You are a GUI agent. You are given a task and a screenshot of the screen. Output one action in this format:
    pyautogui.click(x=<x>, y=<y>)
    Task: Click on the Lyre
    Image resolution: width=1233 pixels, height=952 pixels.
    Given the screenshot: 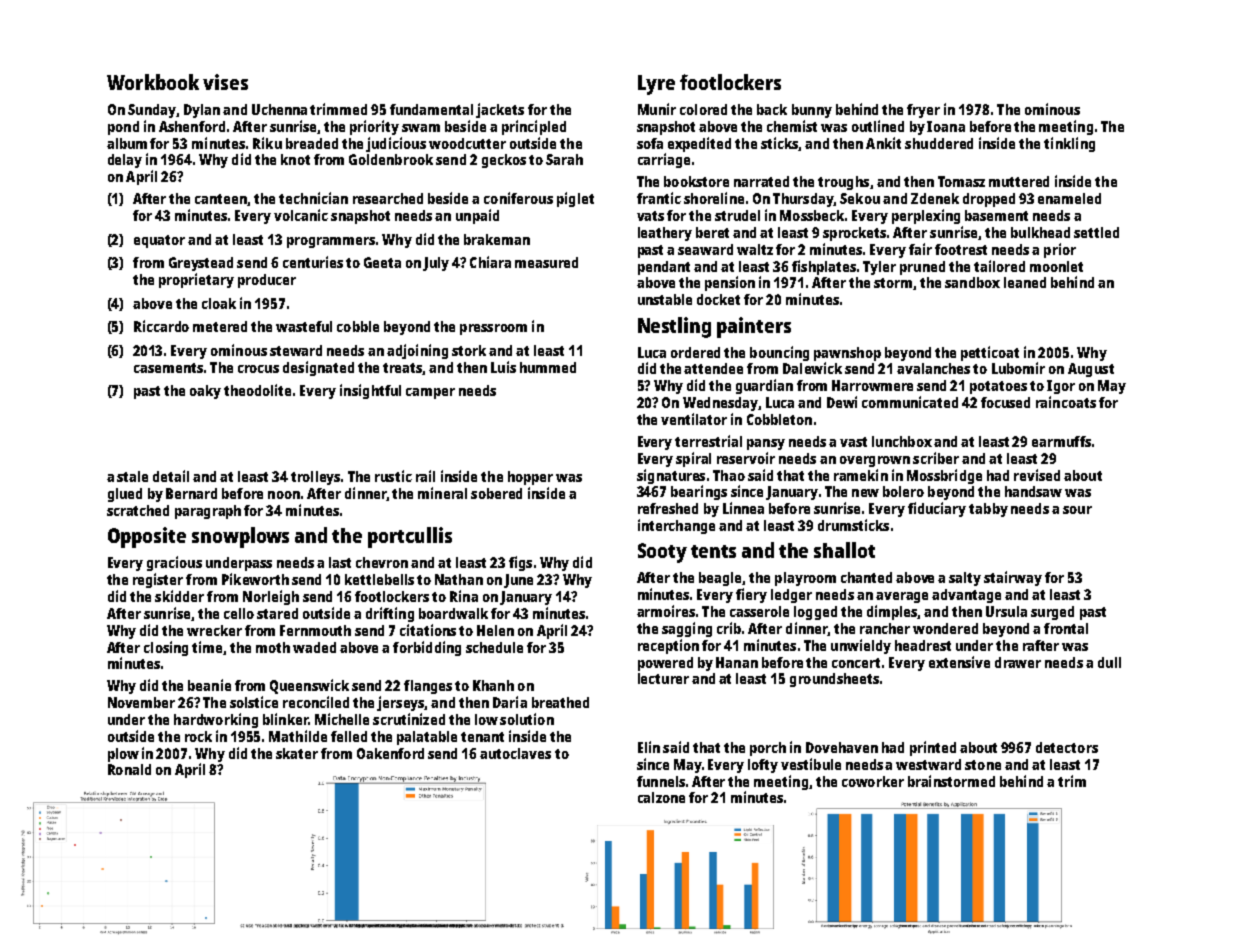 What is the action you would take?
    pyautogui.click(x=656, y=85)
